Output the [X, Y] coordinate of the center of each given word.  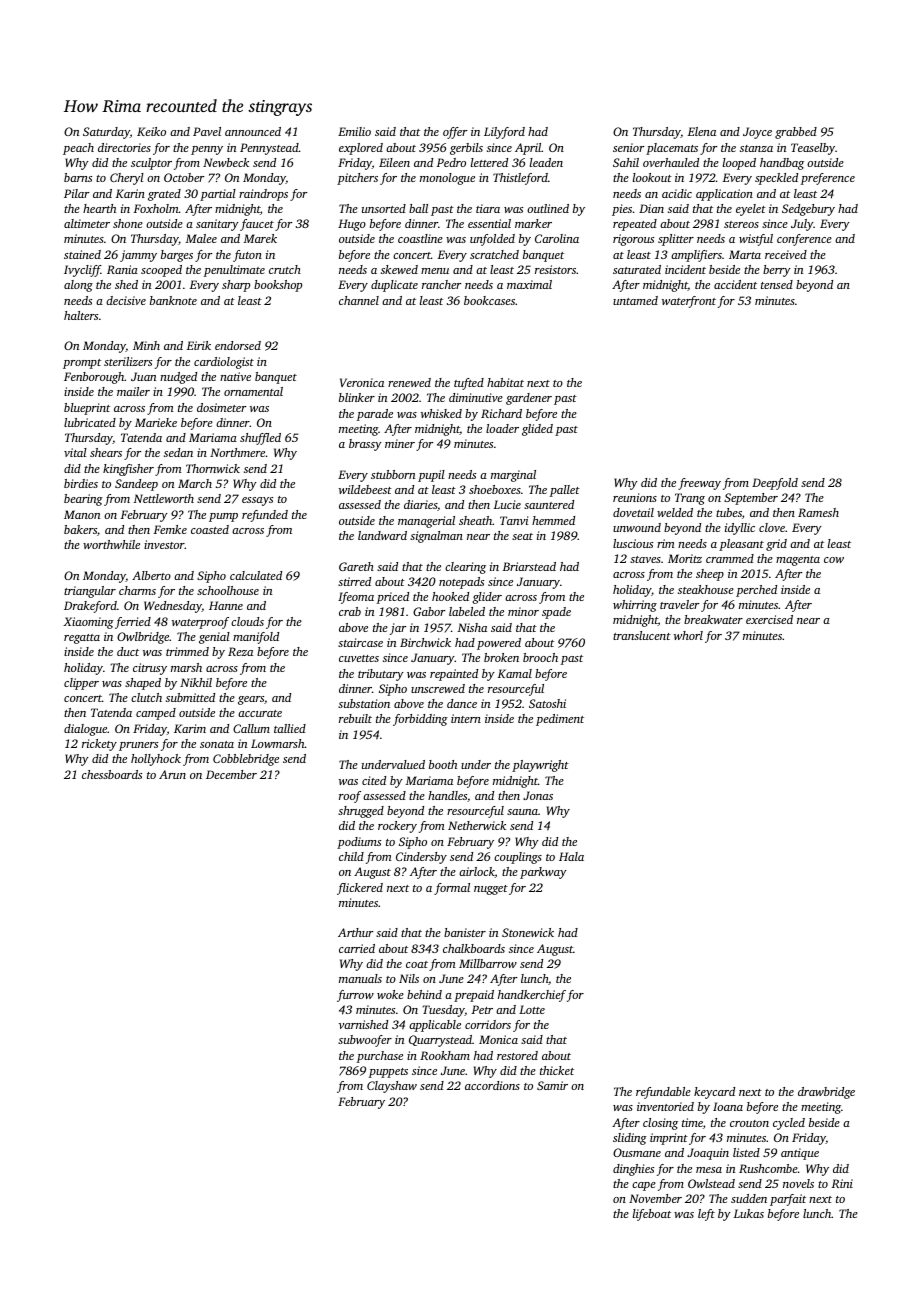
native [235, 376]
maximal [529, 284]
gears [251, 700]
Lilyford [504, 133]
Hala [571, 856]
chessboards [112, 774]
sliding [630, 1139]
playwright [540, 766]
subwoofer [365, 1041]
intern [466, 718]
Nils [409, 978]
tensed [777, 284]
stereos [741, 224]
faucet [257, 225]
